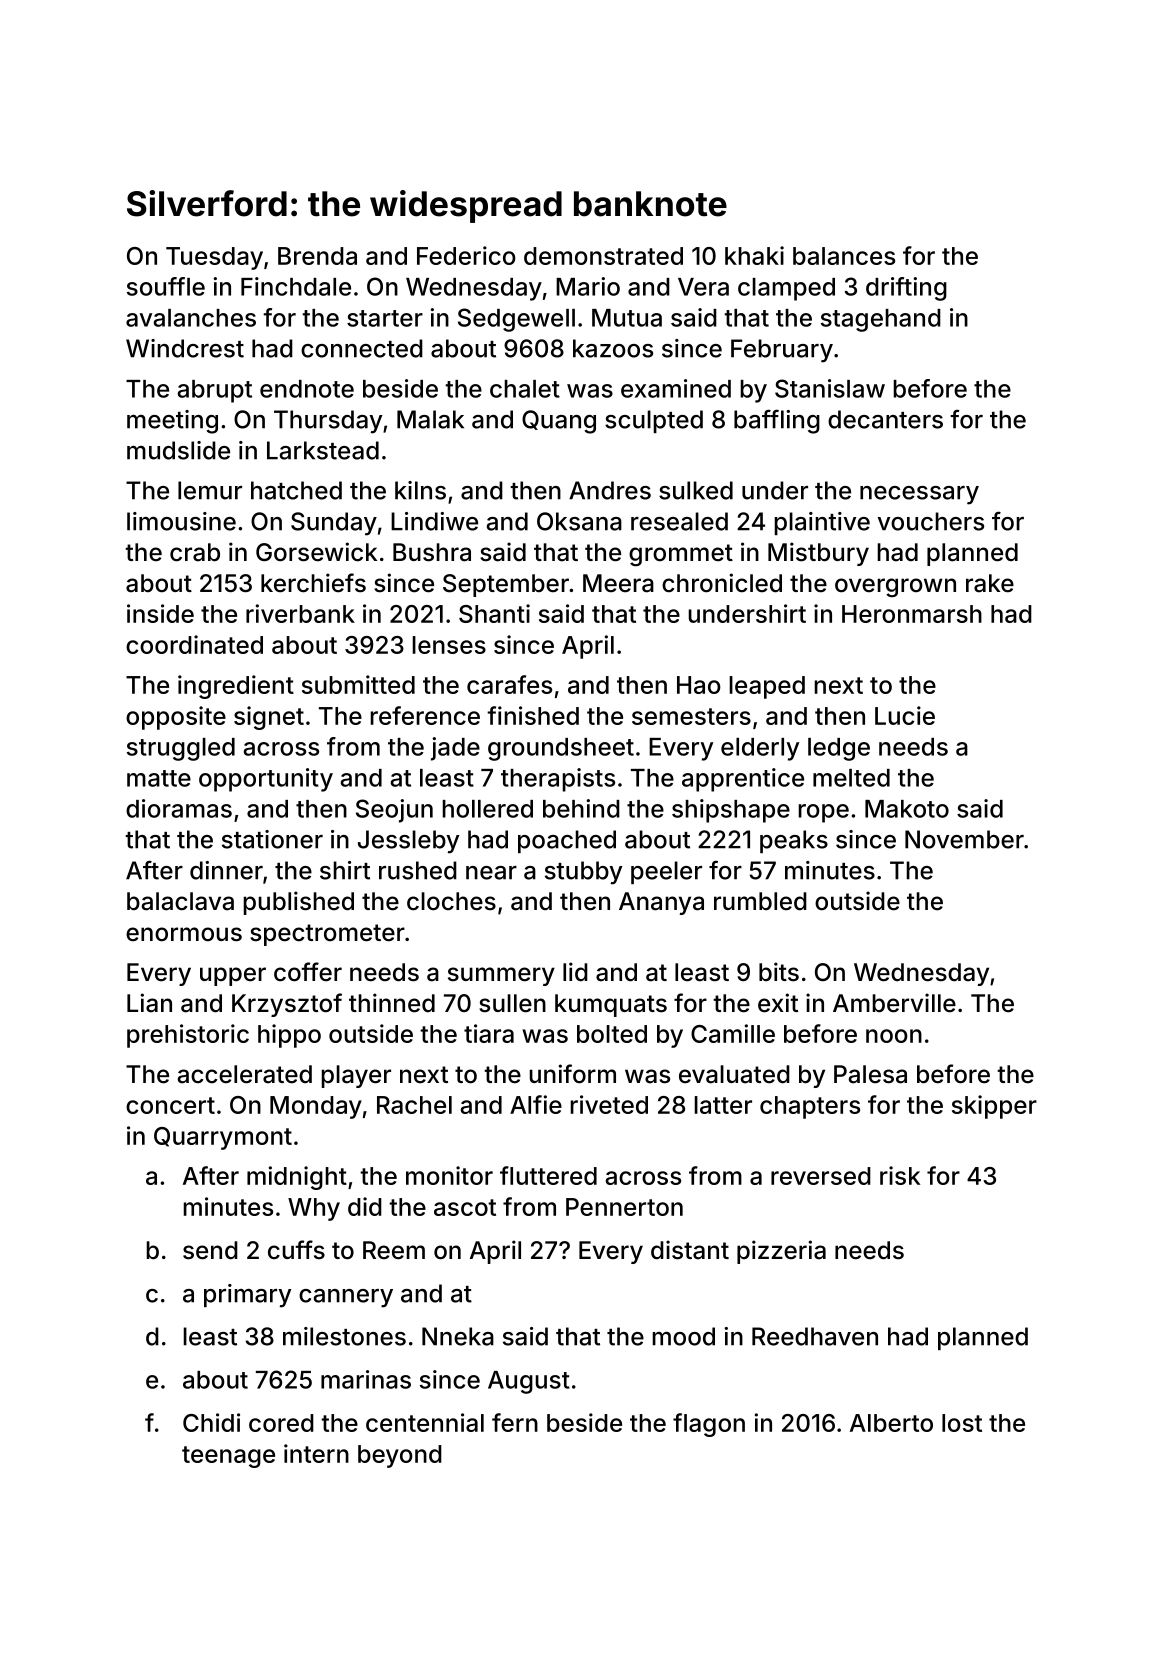  I want to click on opportunity, so click(266, 780).
